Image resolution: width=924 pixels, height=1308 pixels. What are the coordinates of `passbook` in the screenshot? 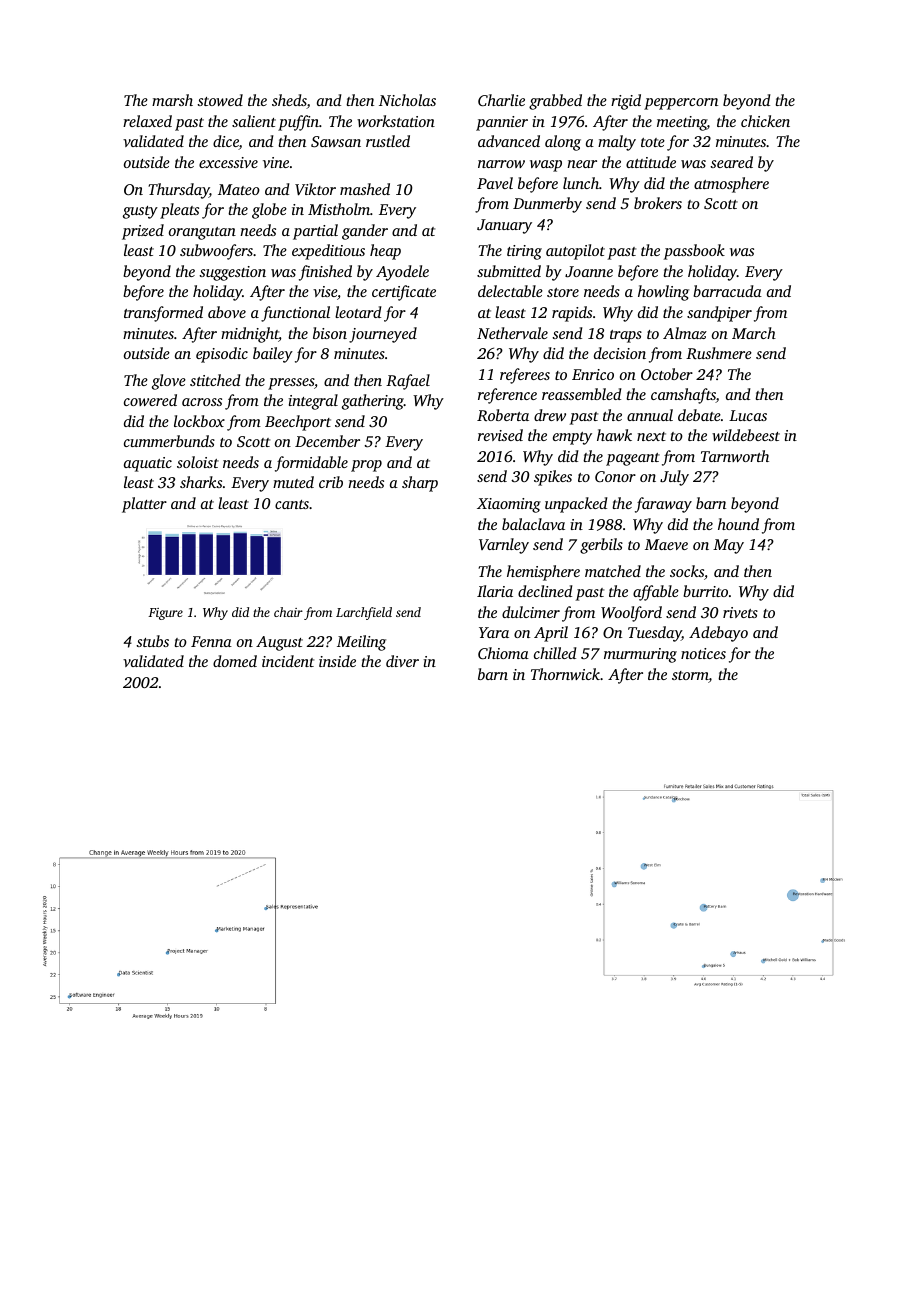 It's located at (694, 252).
